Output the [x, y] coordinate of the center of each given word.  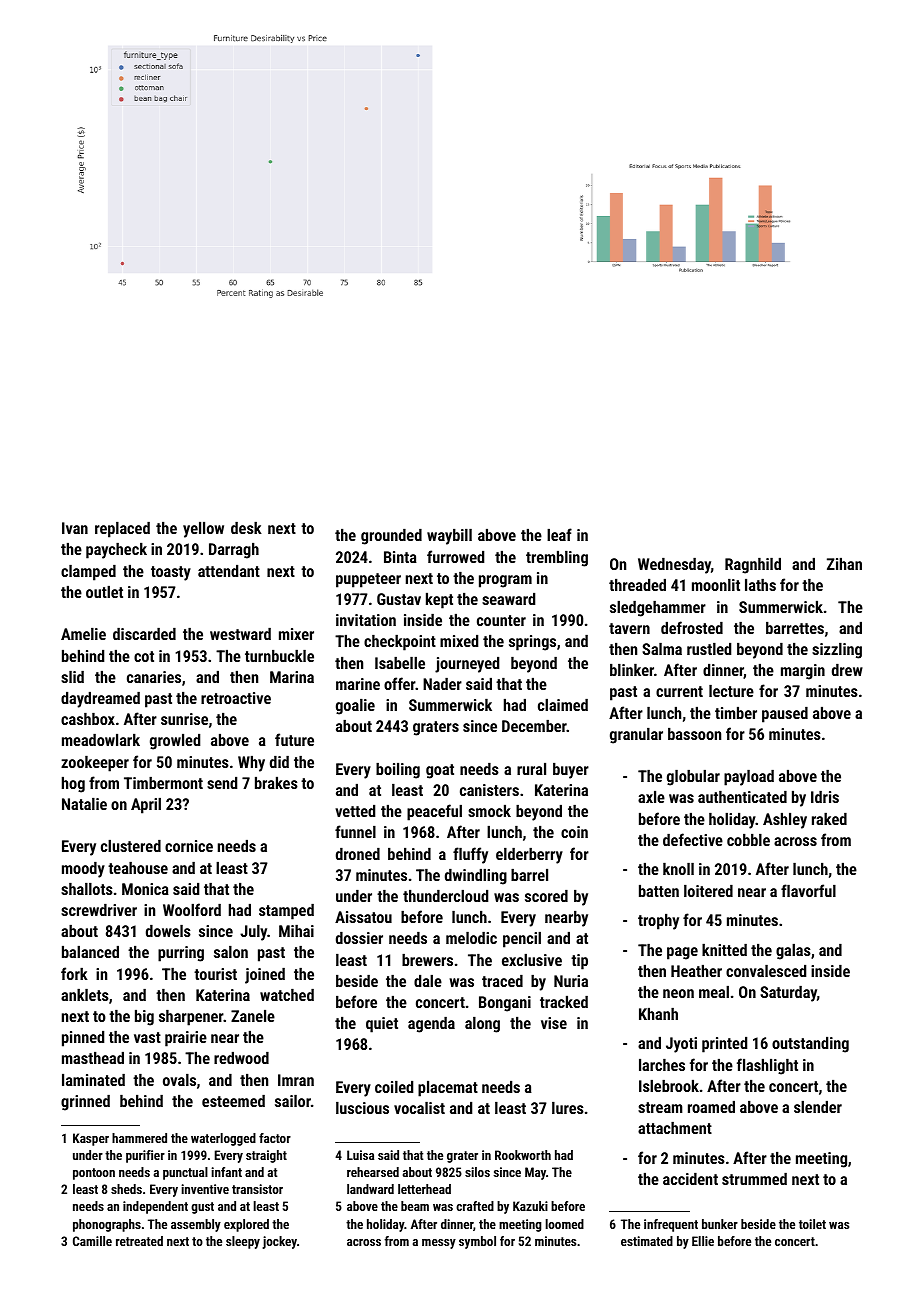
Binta [400, 557]
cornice [189, 846]
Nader [442, 684]
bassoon [694, 734]
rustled [709, 649]
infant [227, 1172]
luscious [362, 1108]
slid [72, 677]
